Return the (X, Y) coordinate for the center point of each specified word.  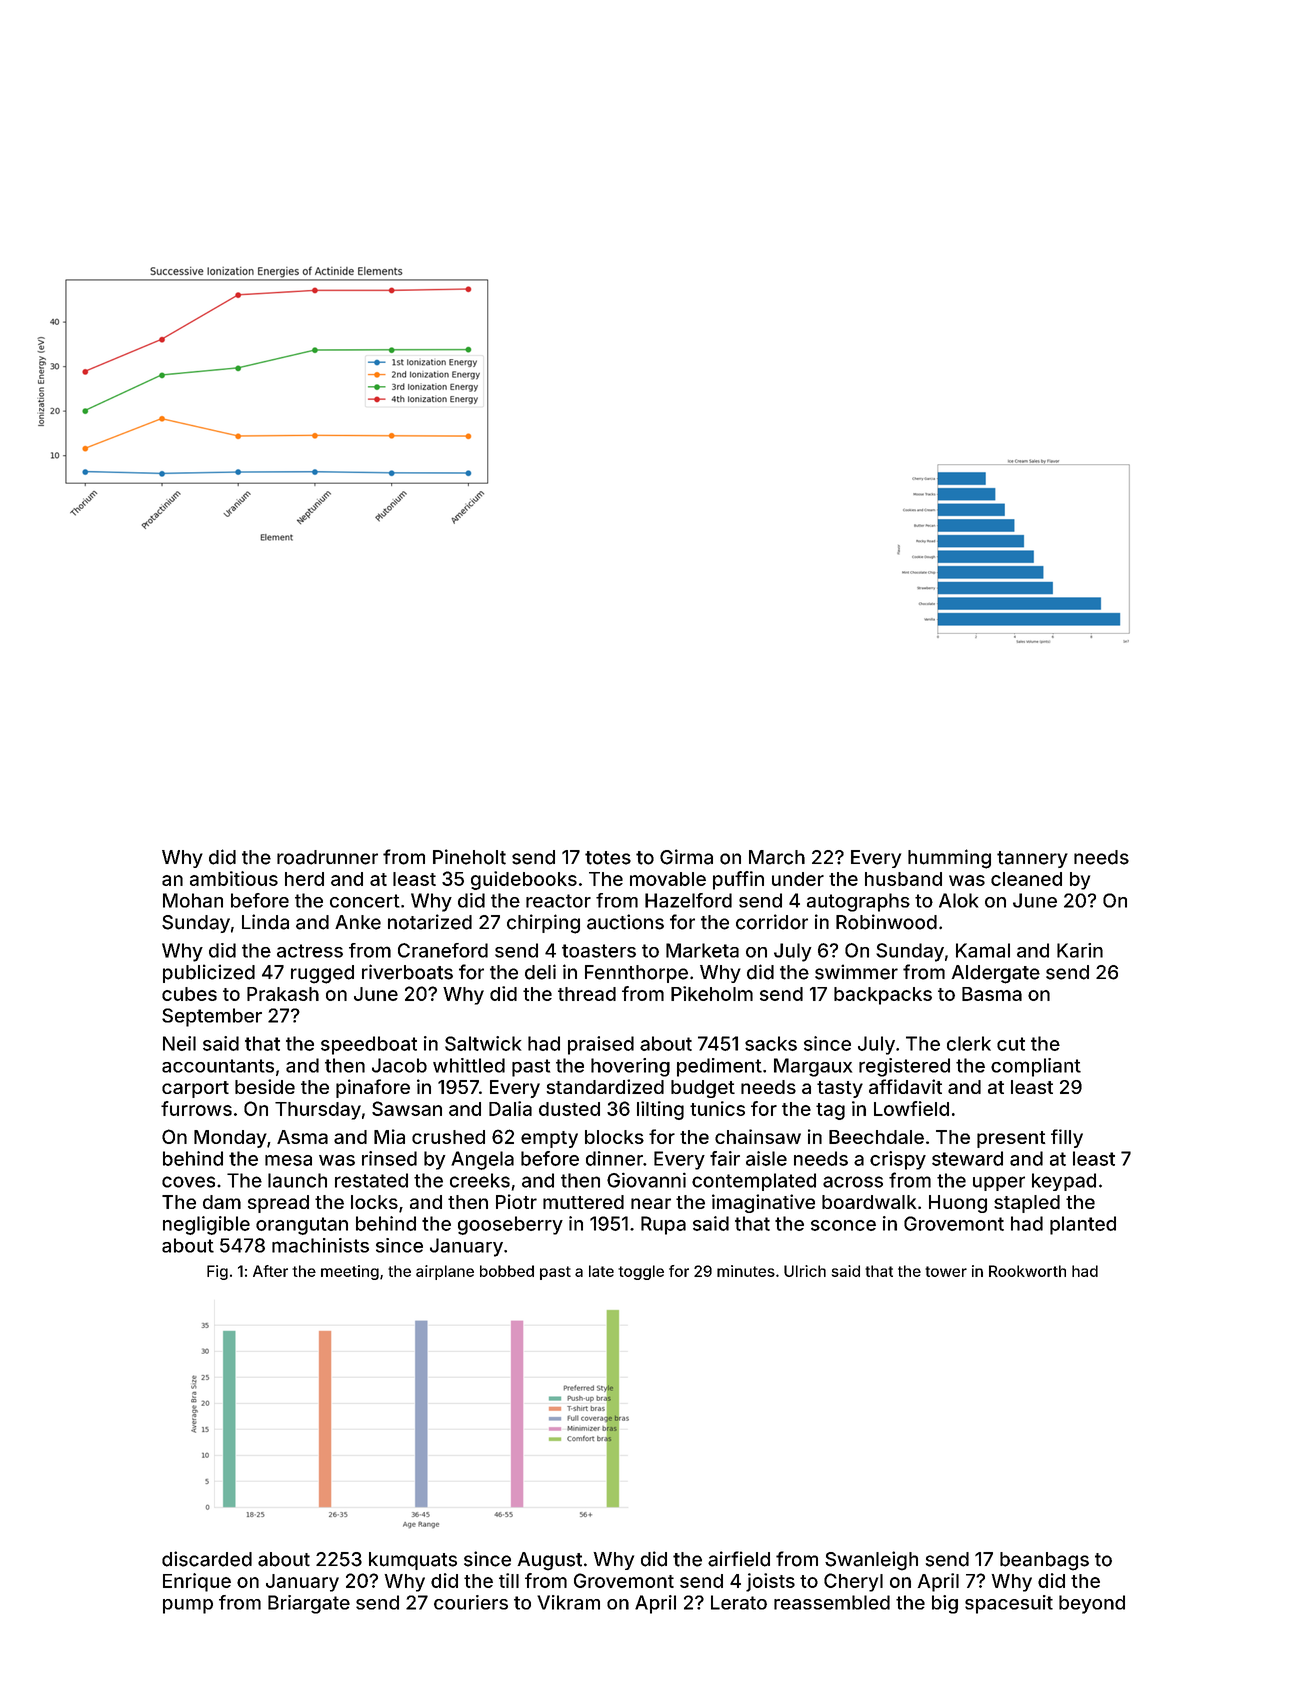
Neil (179, 1043)
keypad (1064, 1182)
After (270, 1271)
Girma (686, 857)
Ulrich (805, 1271)
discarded (207, 1559)
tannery (1032, 859)
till (509, 1580)
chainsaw (758, 1136)
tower (946, 1271)
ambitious (234, 878)
